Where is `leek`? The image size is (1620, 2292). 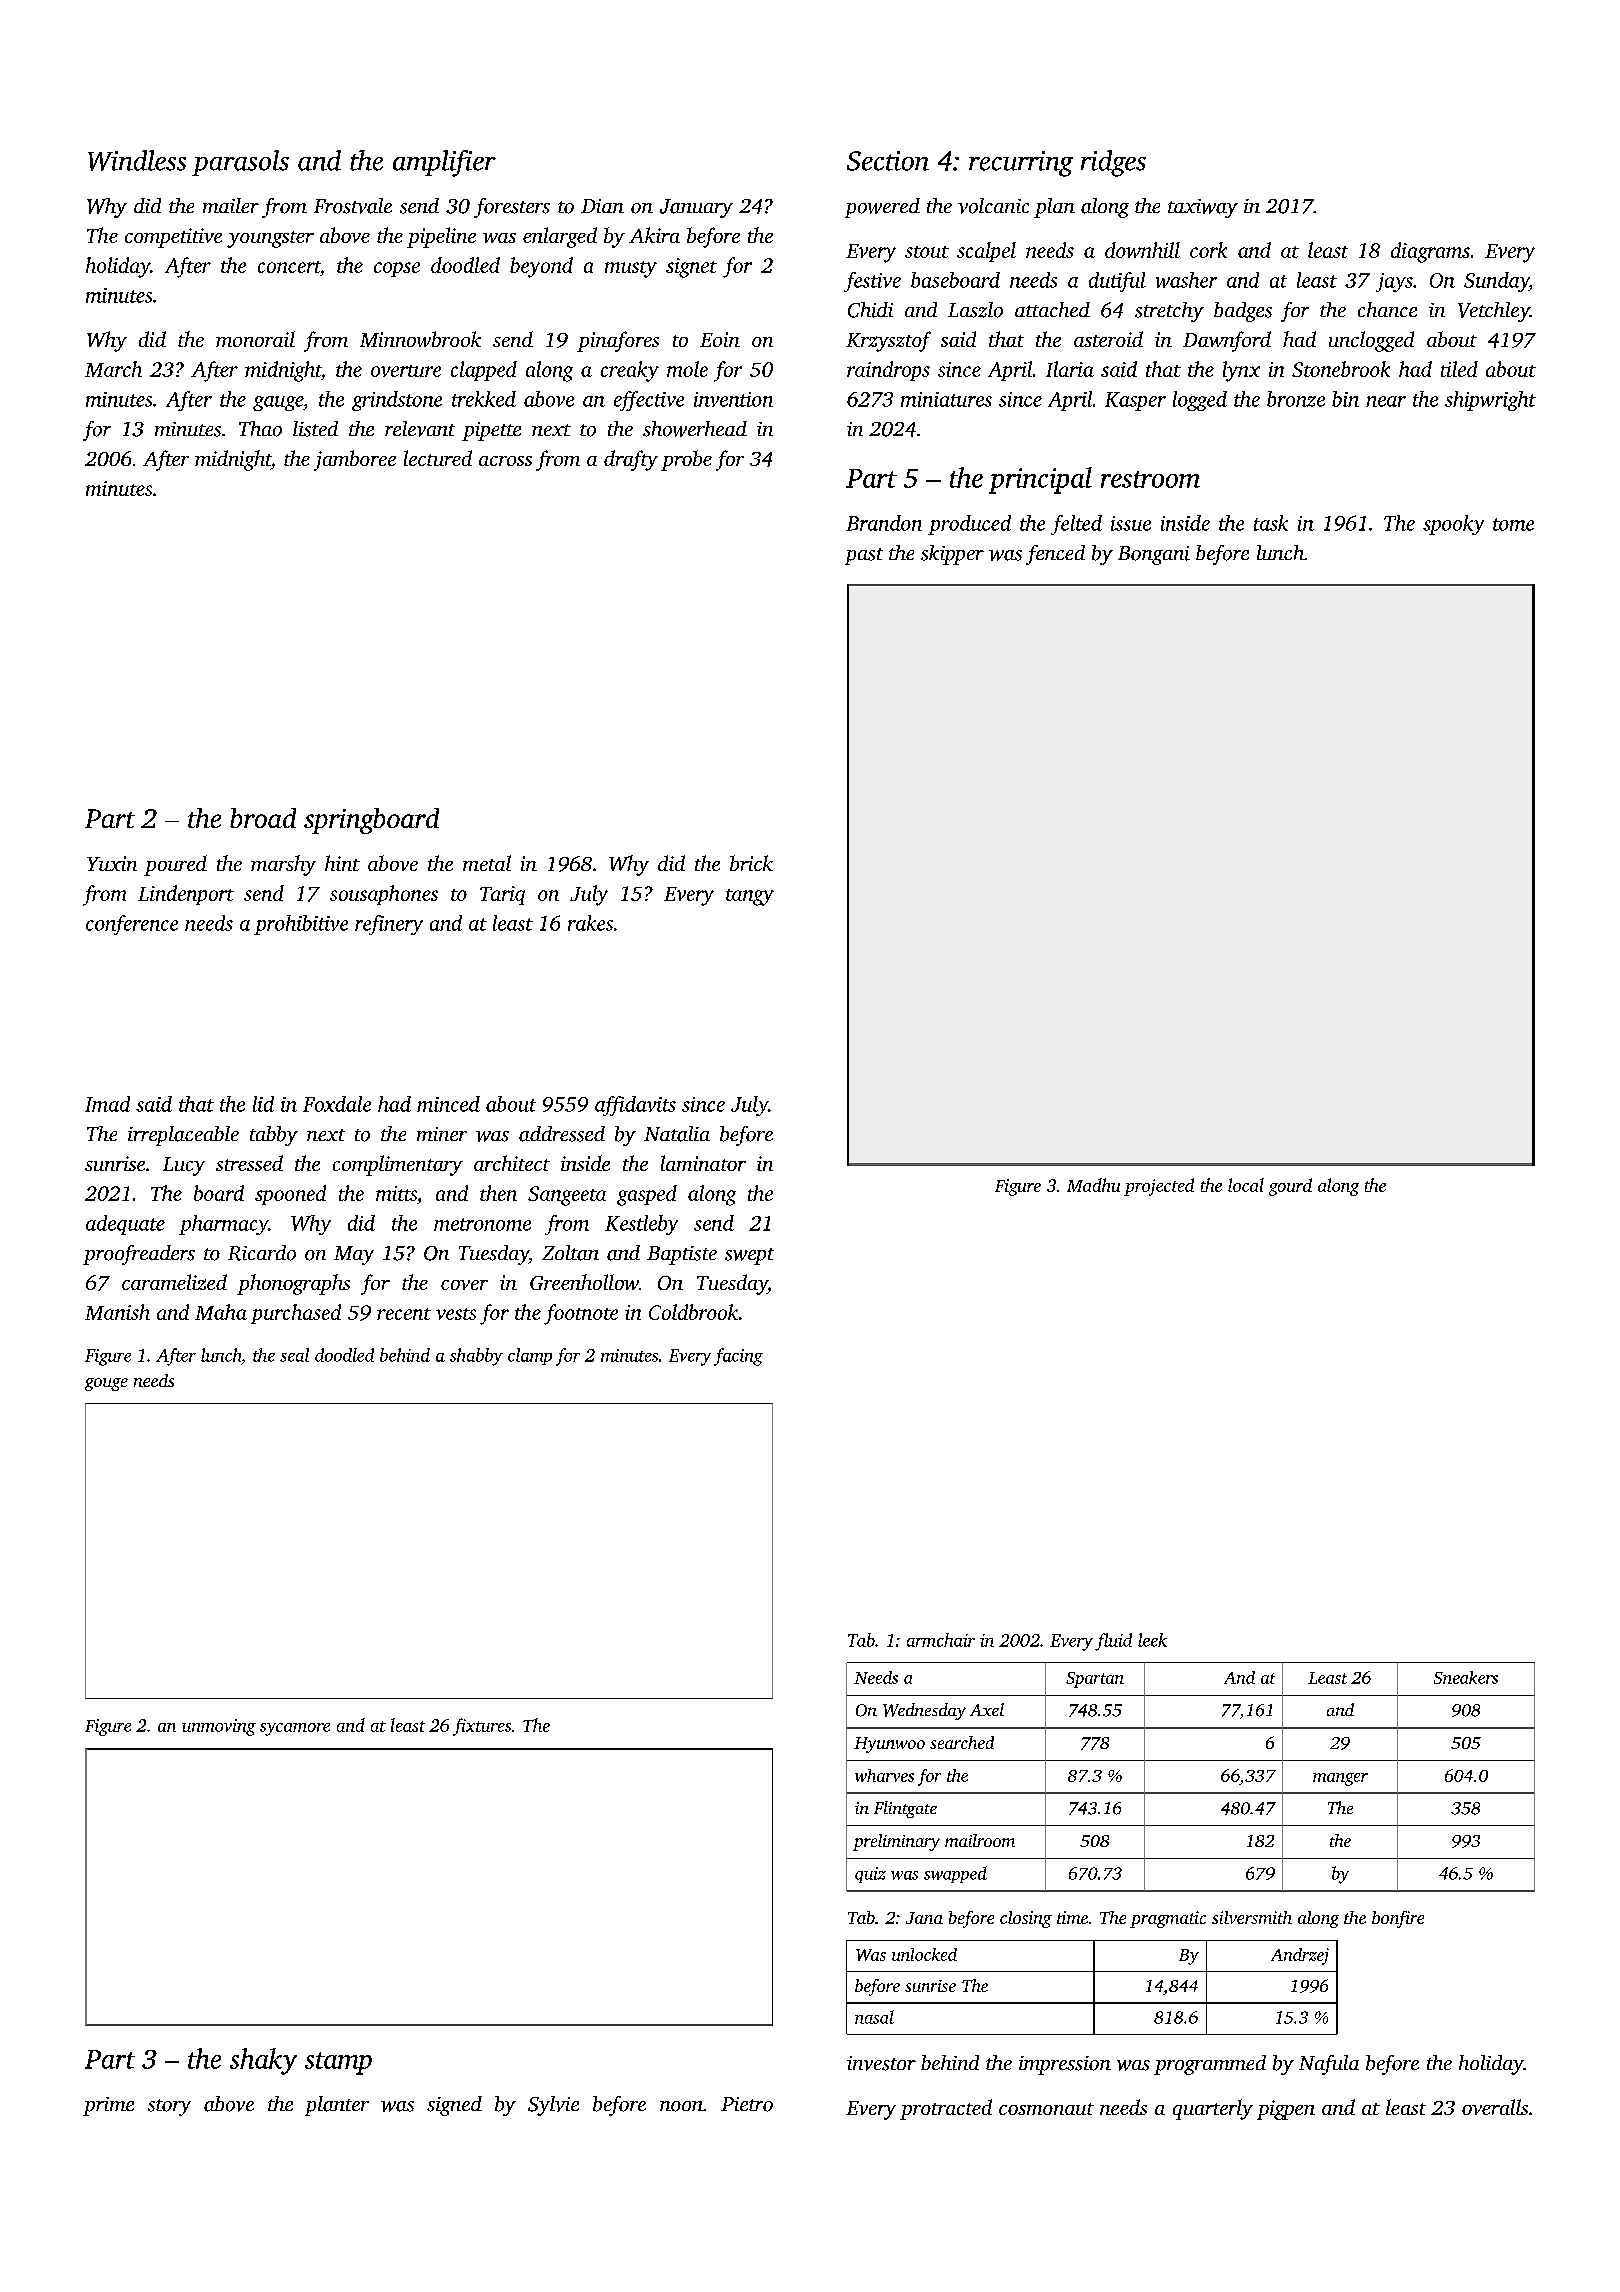 leek is located at coordinates (1152, 1640).
